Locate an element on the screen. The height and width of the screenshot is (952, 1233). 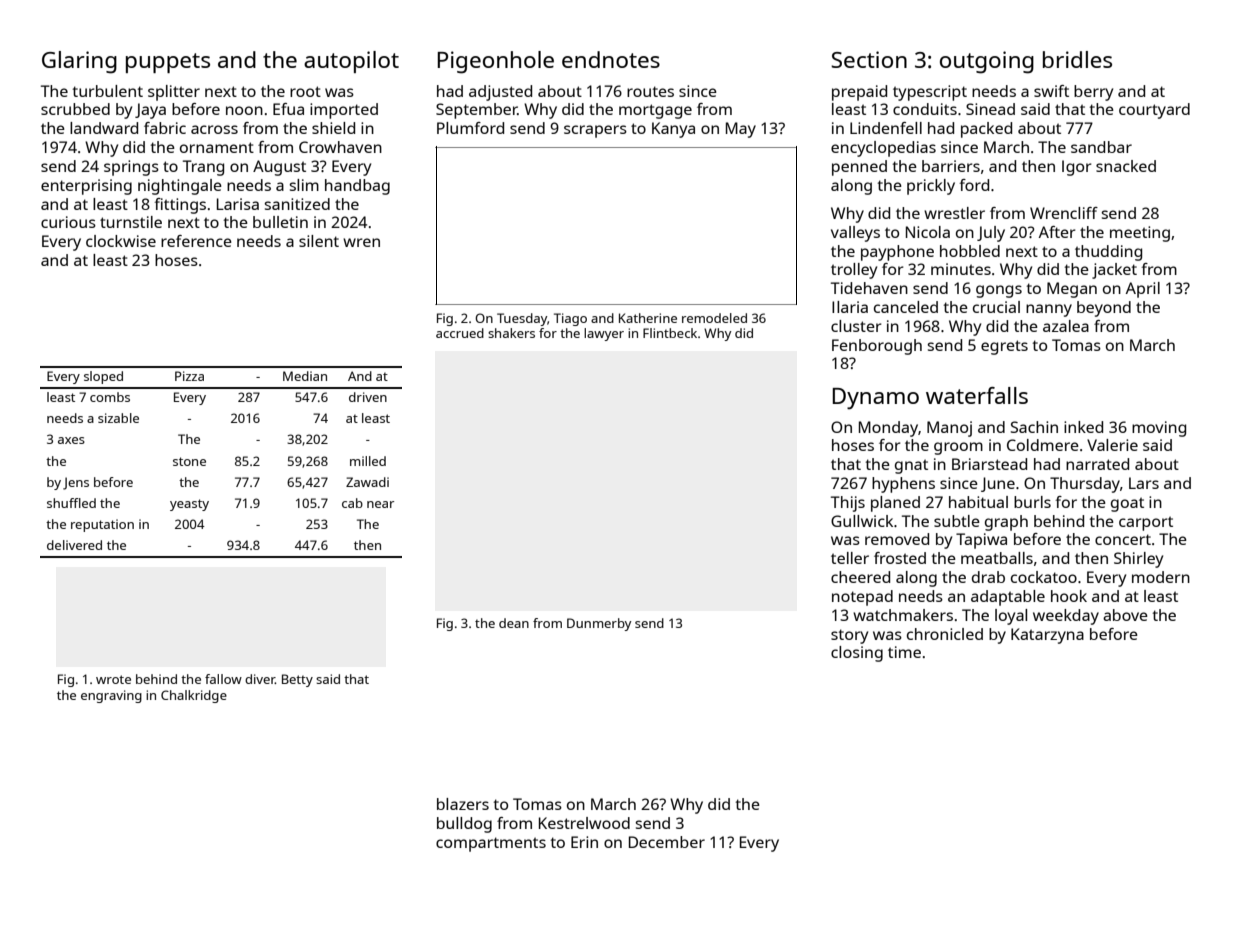
frosted is located at coordinates (900, 558).
